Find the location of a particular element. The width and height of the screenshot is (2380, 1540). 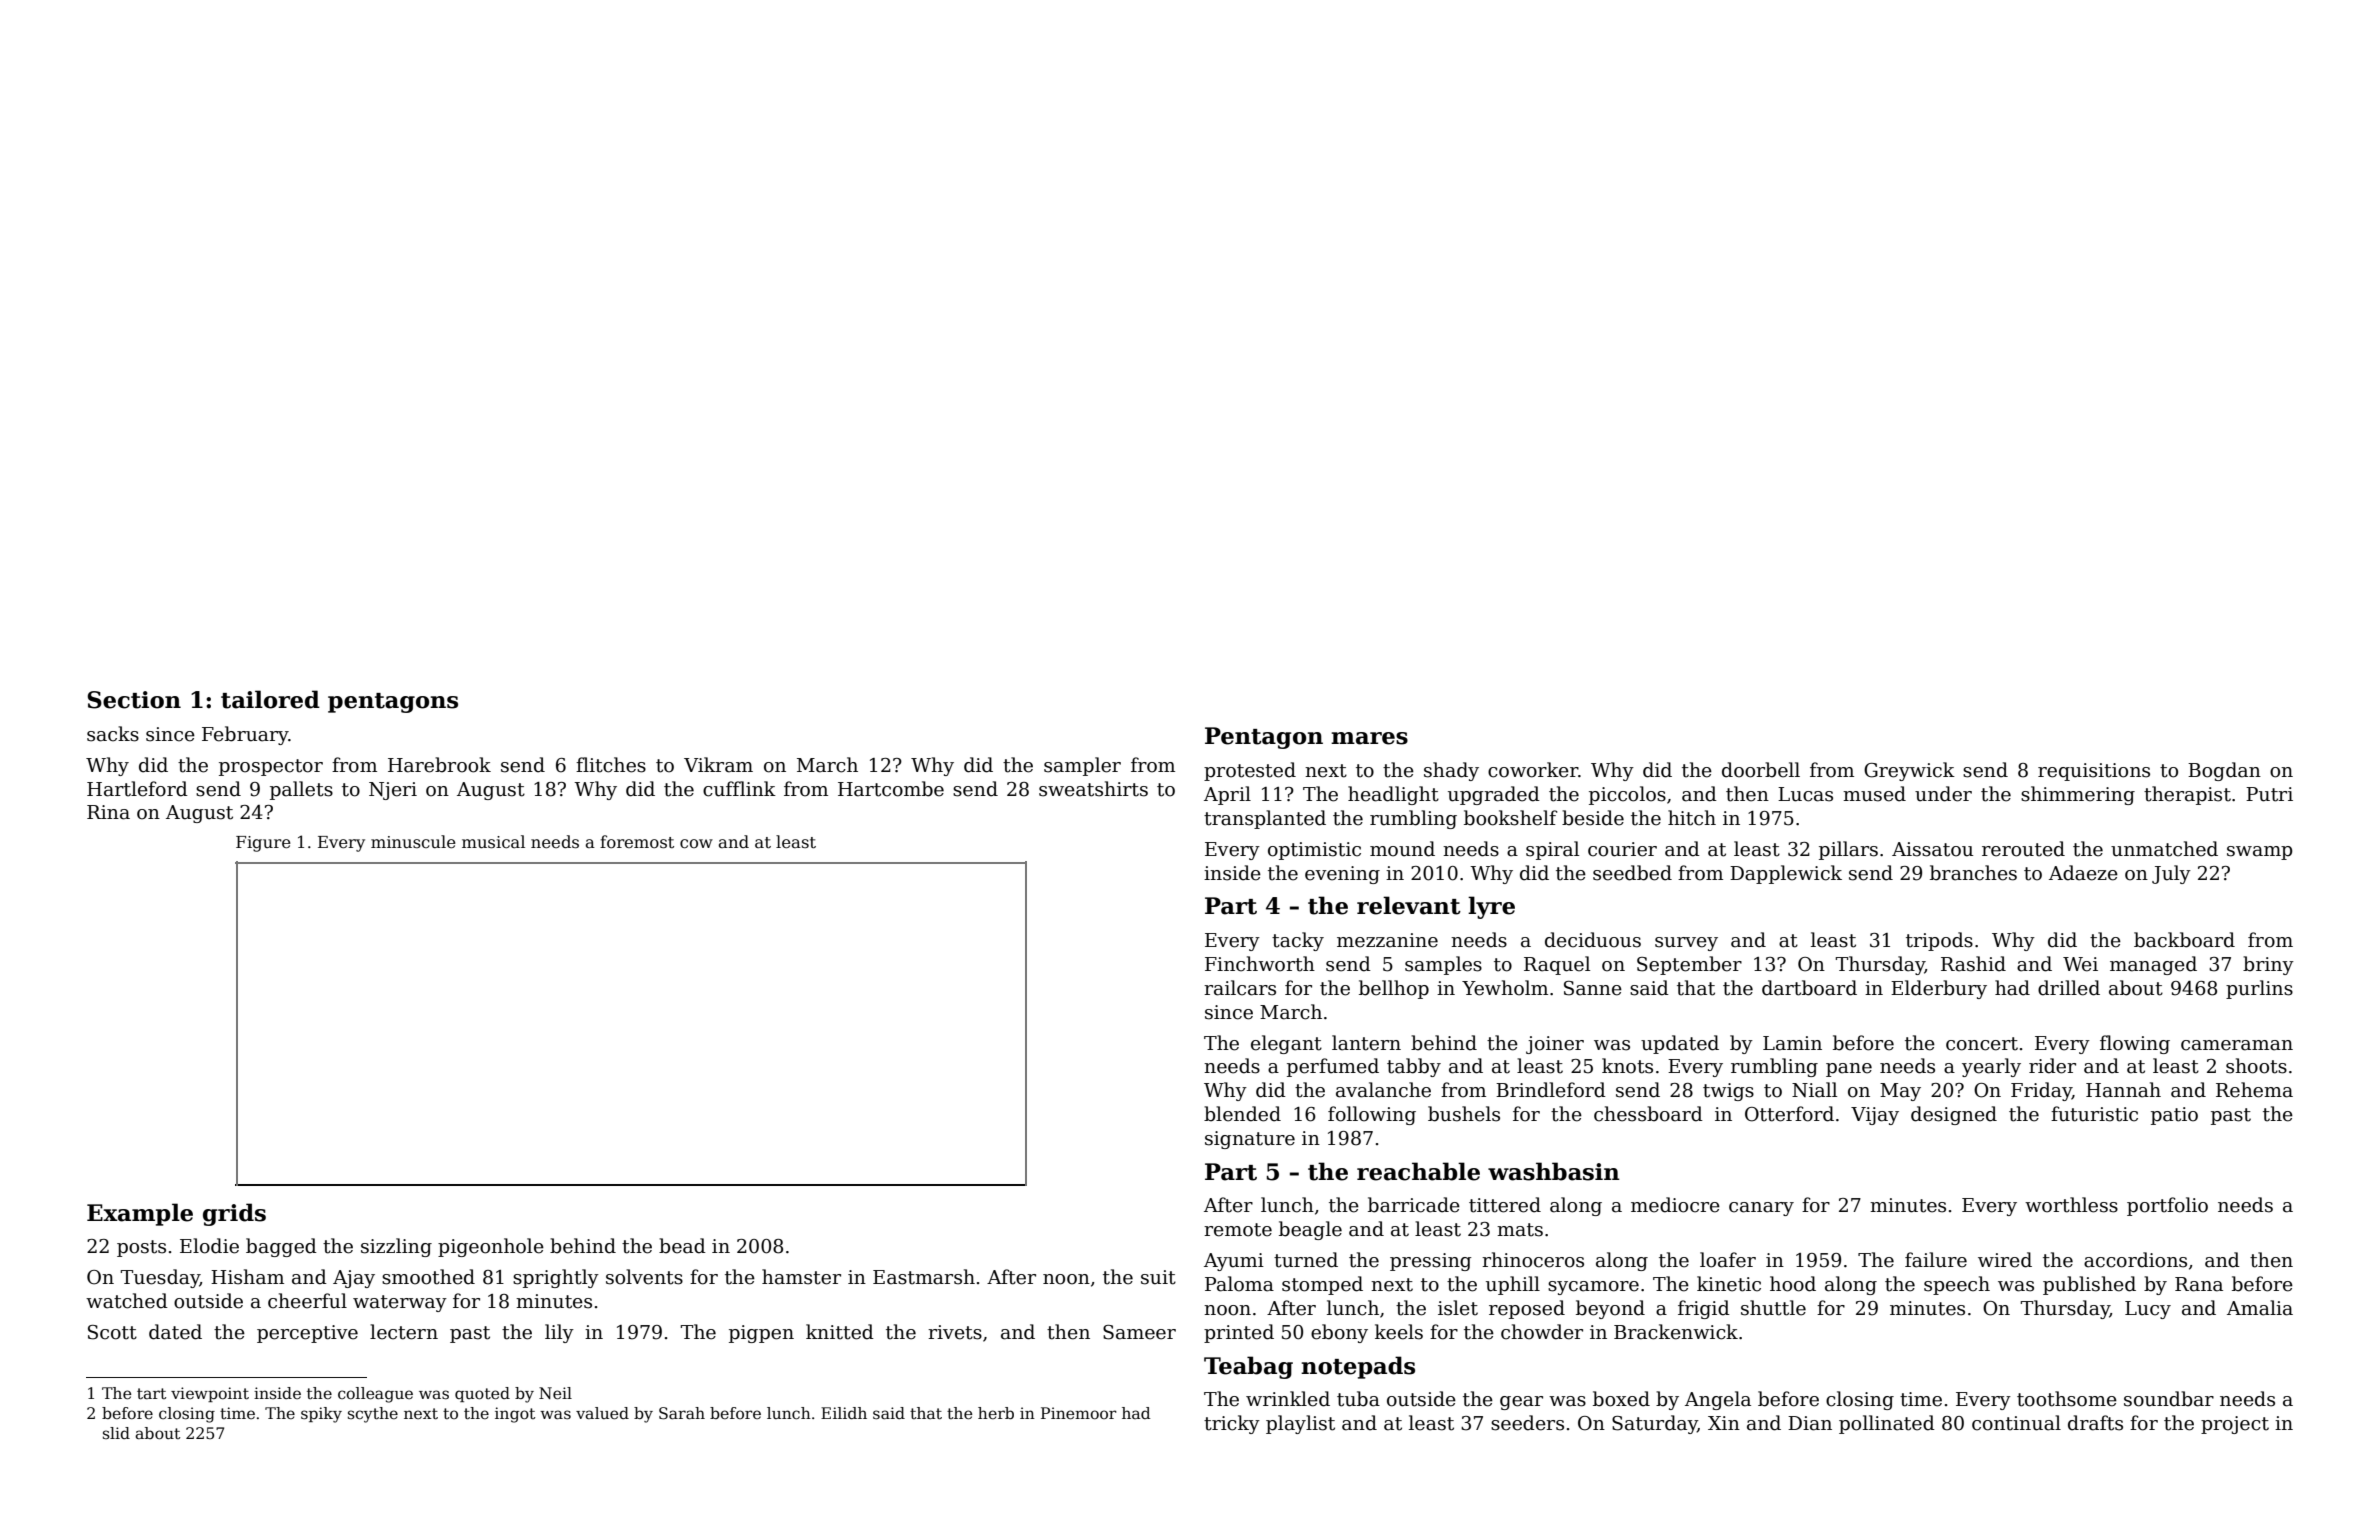

Pinemoor is located at coordinates (1079, 1413).
